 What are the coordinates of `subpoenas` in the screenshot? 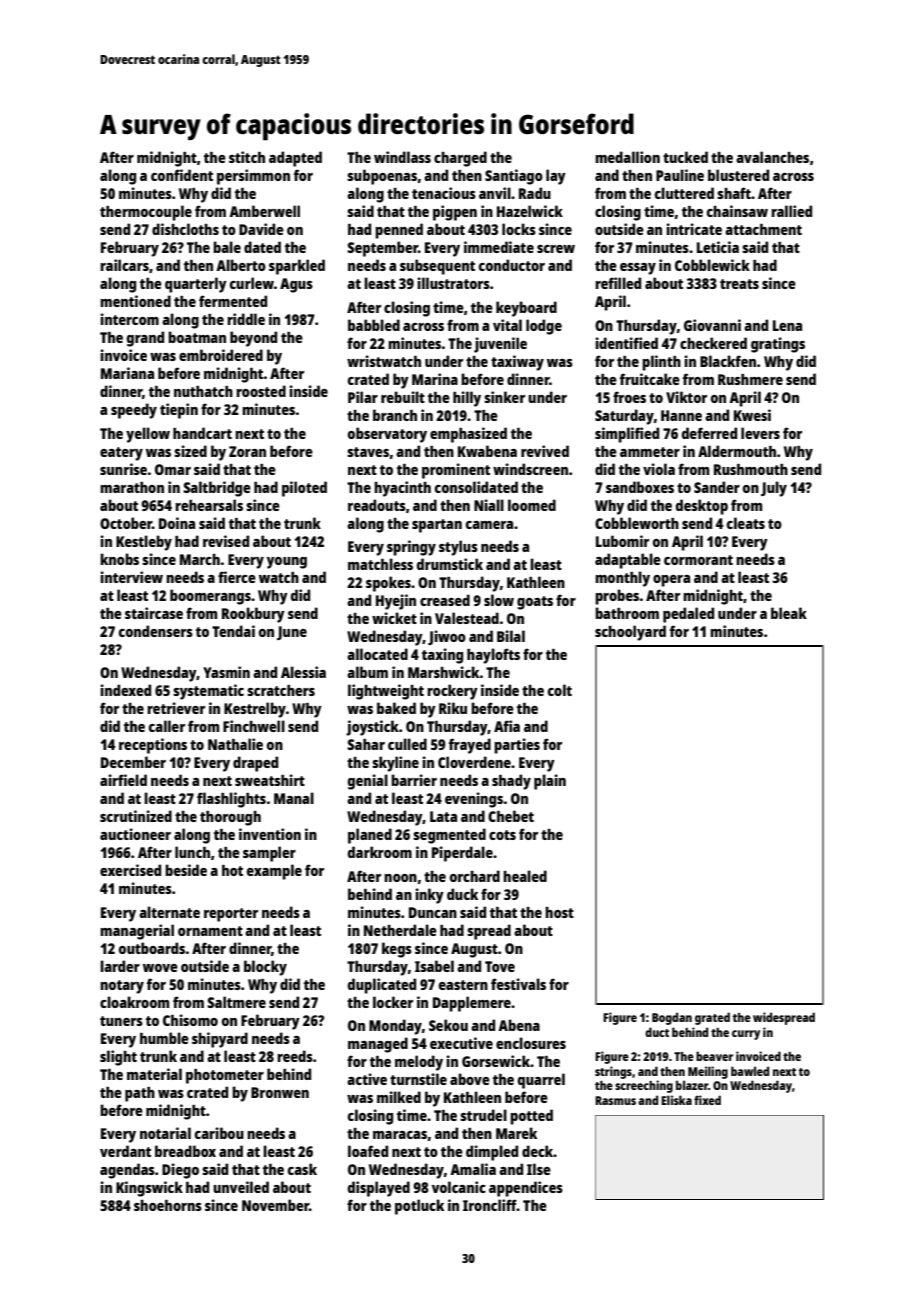 It's located at (382, 177).
